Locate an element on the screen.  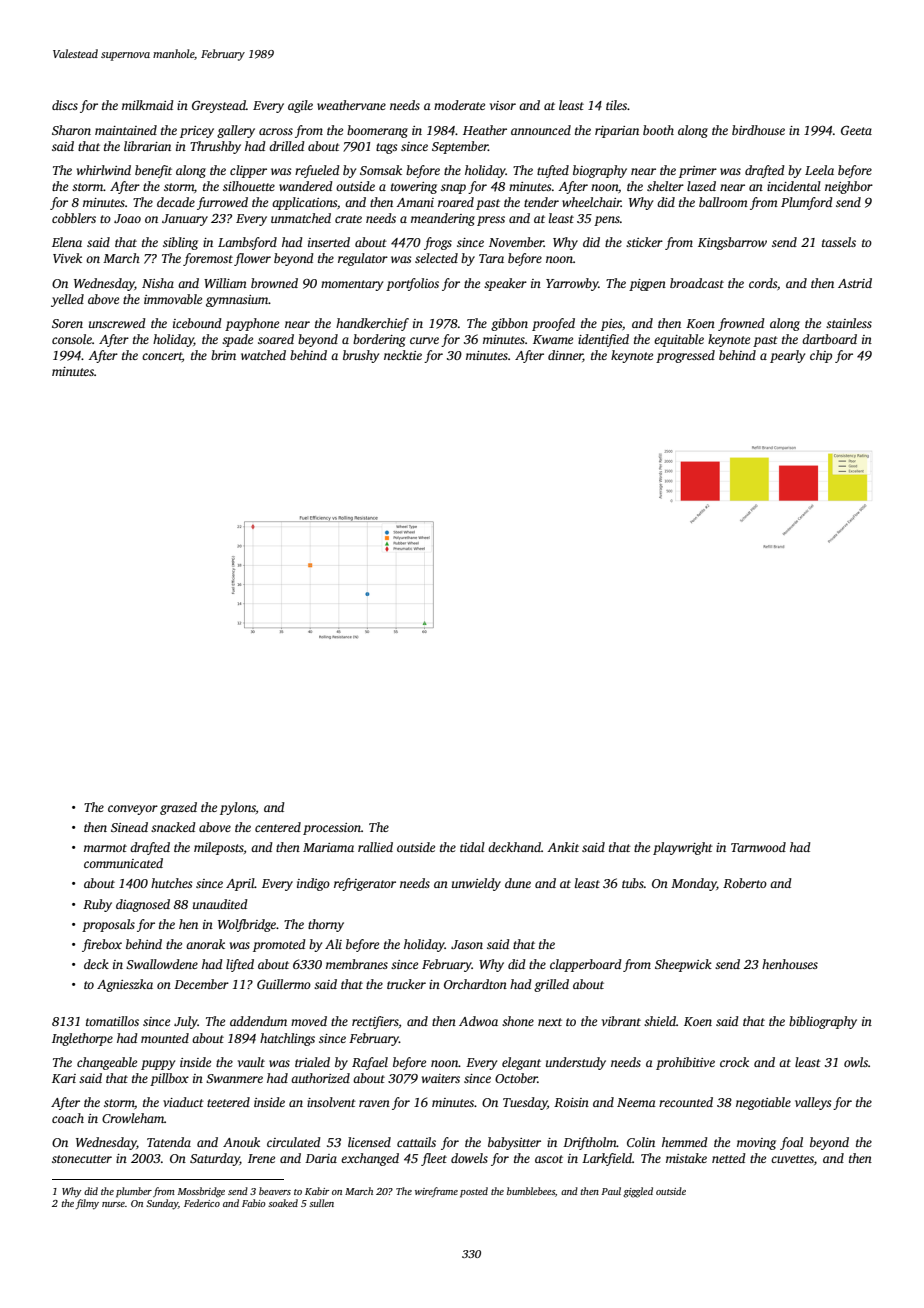
necktie is located at coordinates (403, 355).
